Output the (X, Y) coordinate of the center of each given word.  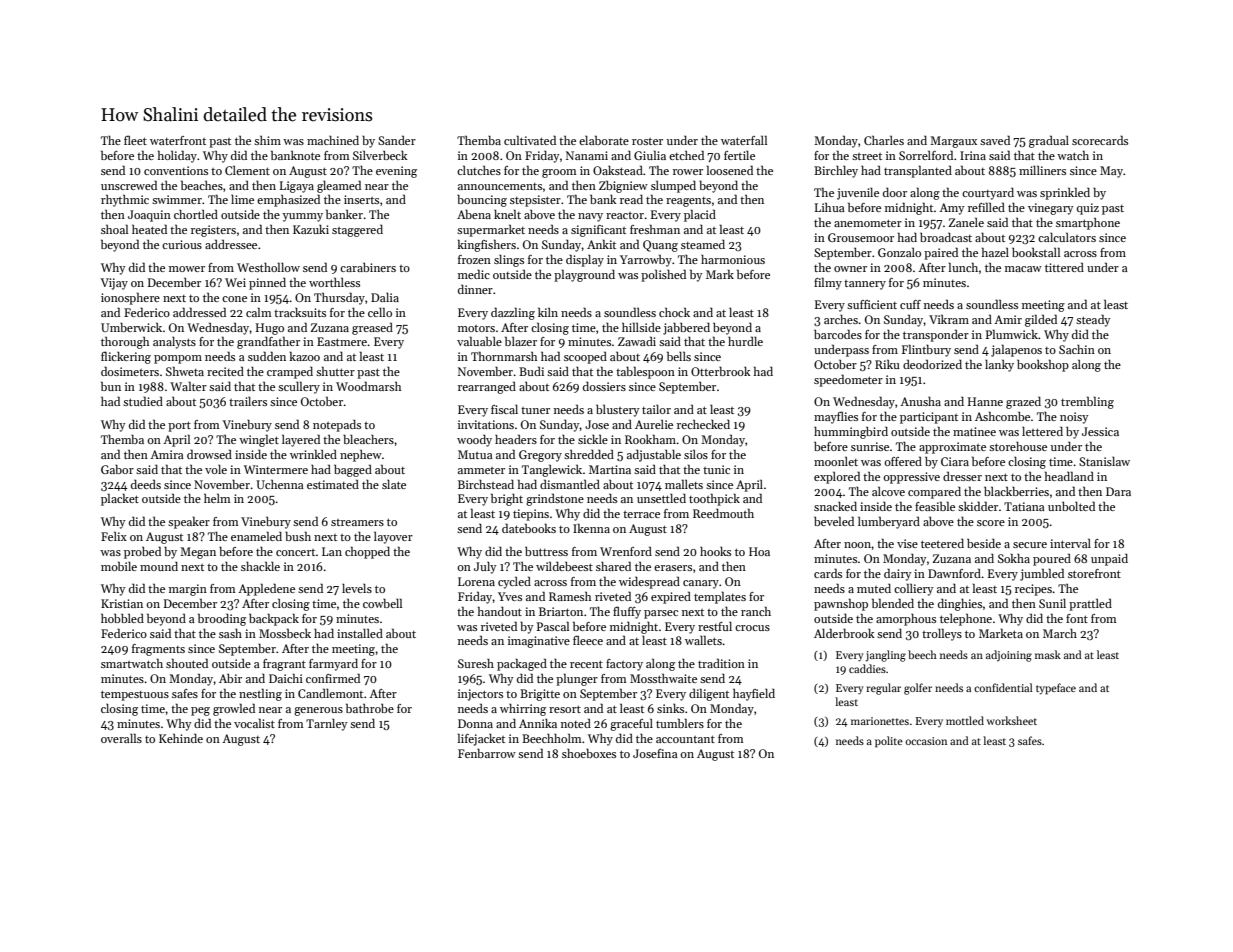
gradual (1049, 141)
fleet (135, 140)
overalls (121, 738)
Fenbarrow (487, 753)
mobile (119, 566)
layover (393, 537)
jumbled (1042, 574)
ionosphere (130, 298)
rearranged (487, 387)
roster (647, 141)
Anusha (920, 401)
